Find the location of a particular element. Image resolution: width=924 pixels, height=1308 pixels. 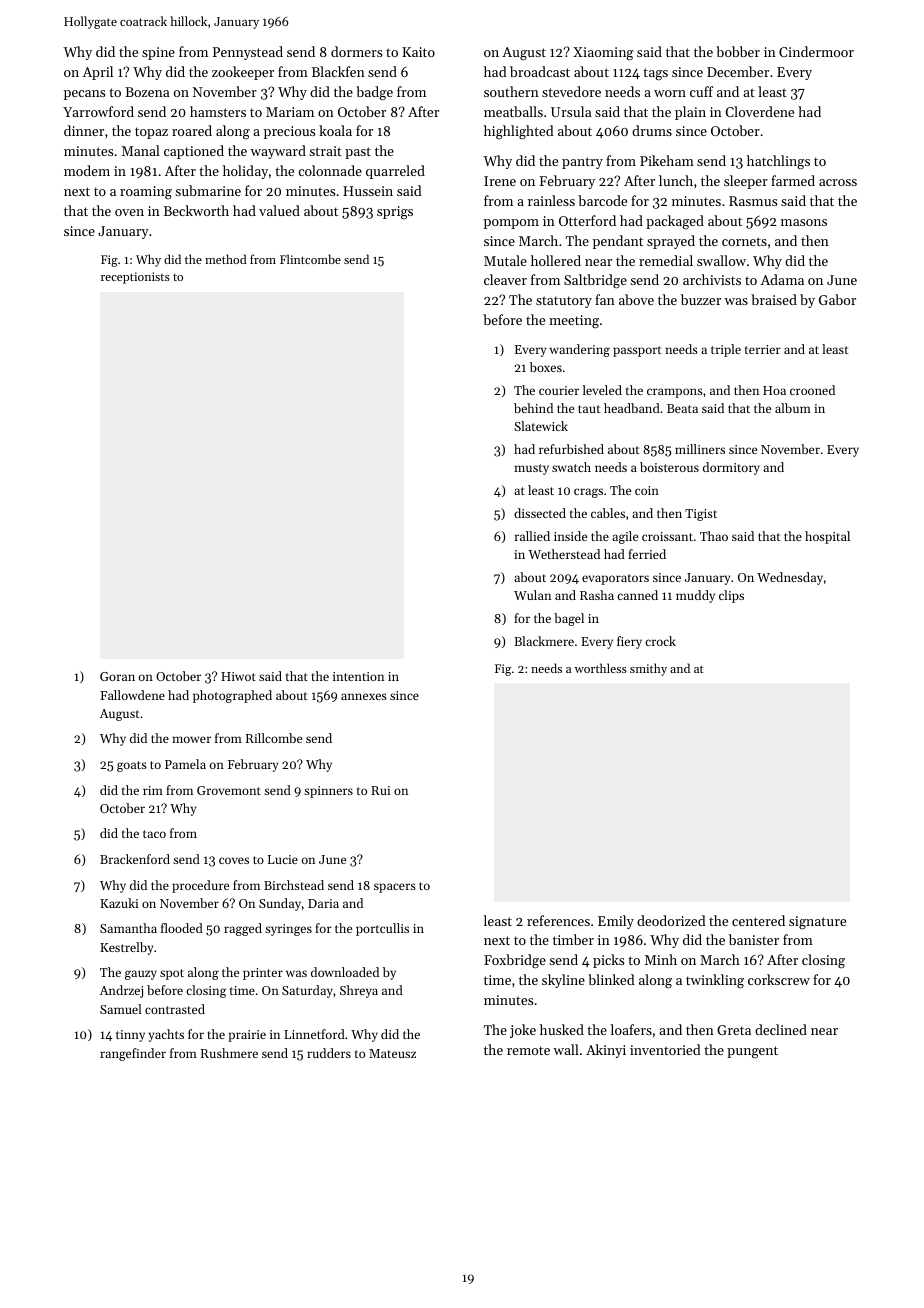

dissected is located at coordinates (540, 513).
